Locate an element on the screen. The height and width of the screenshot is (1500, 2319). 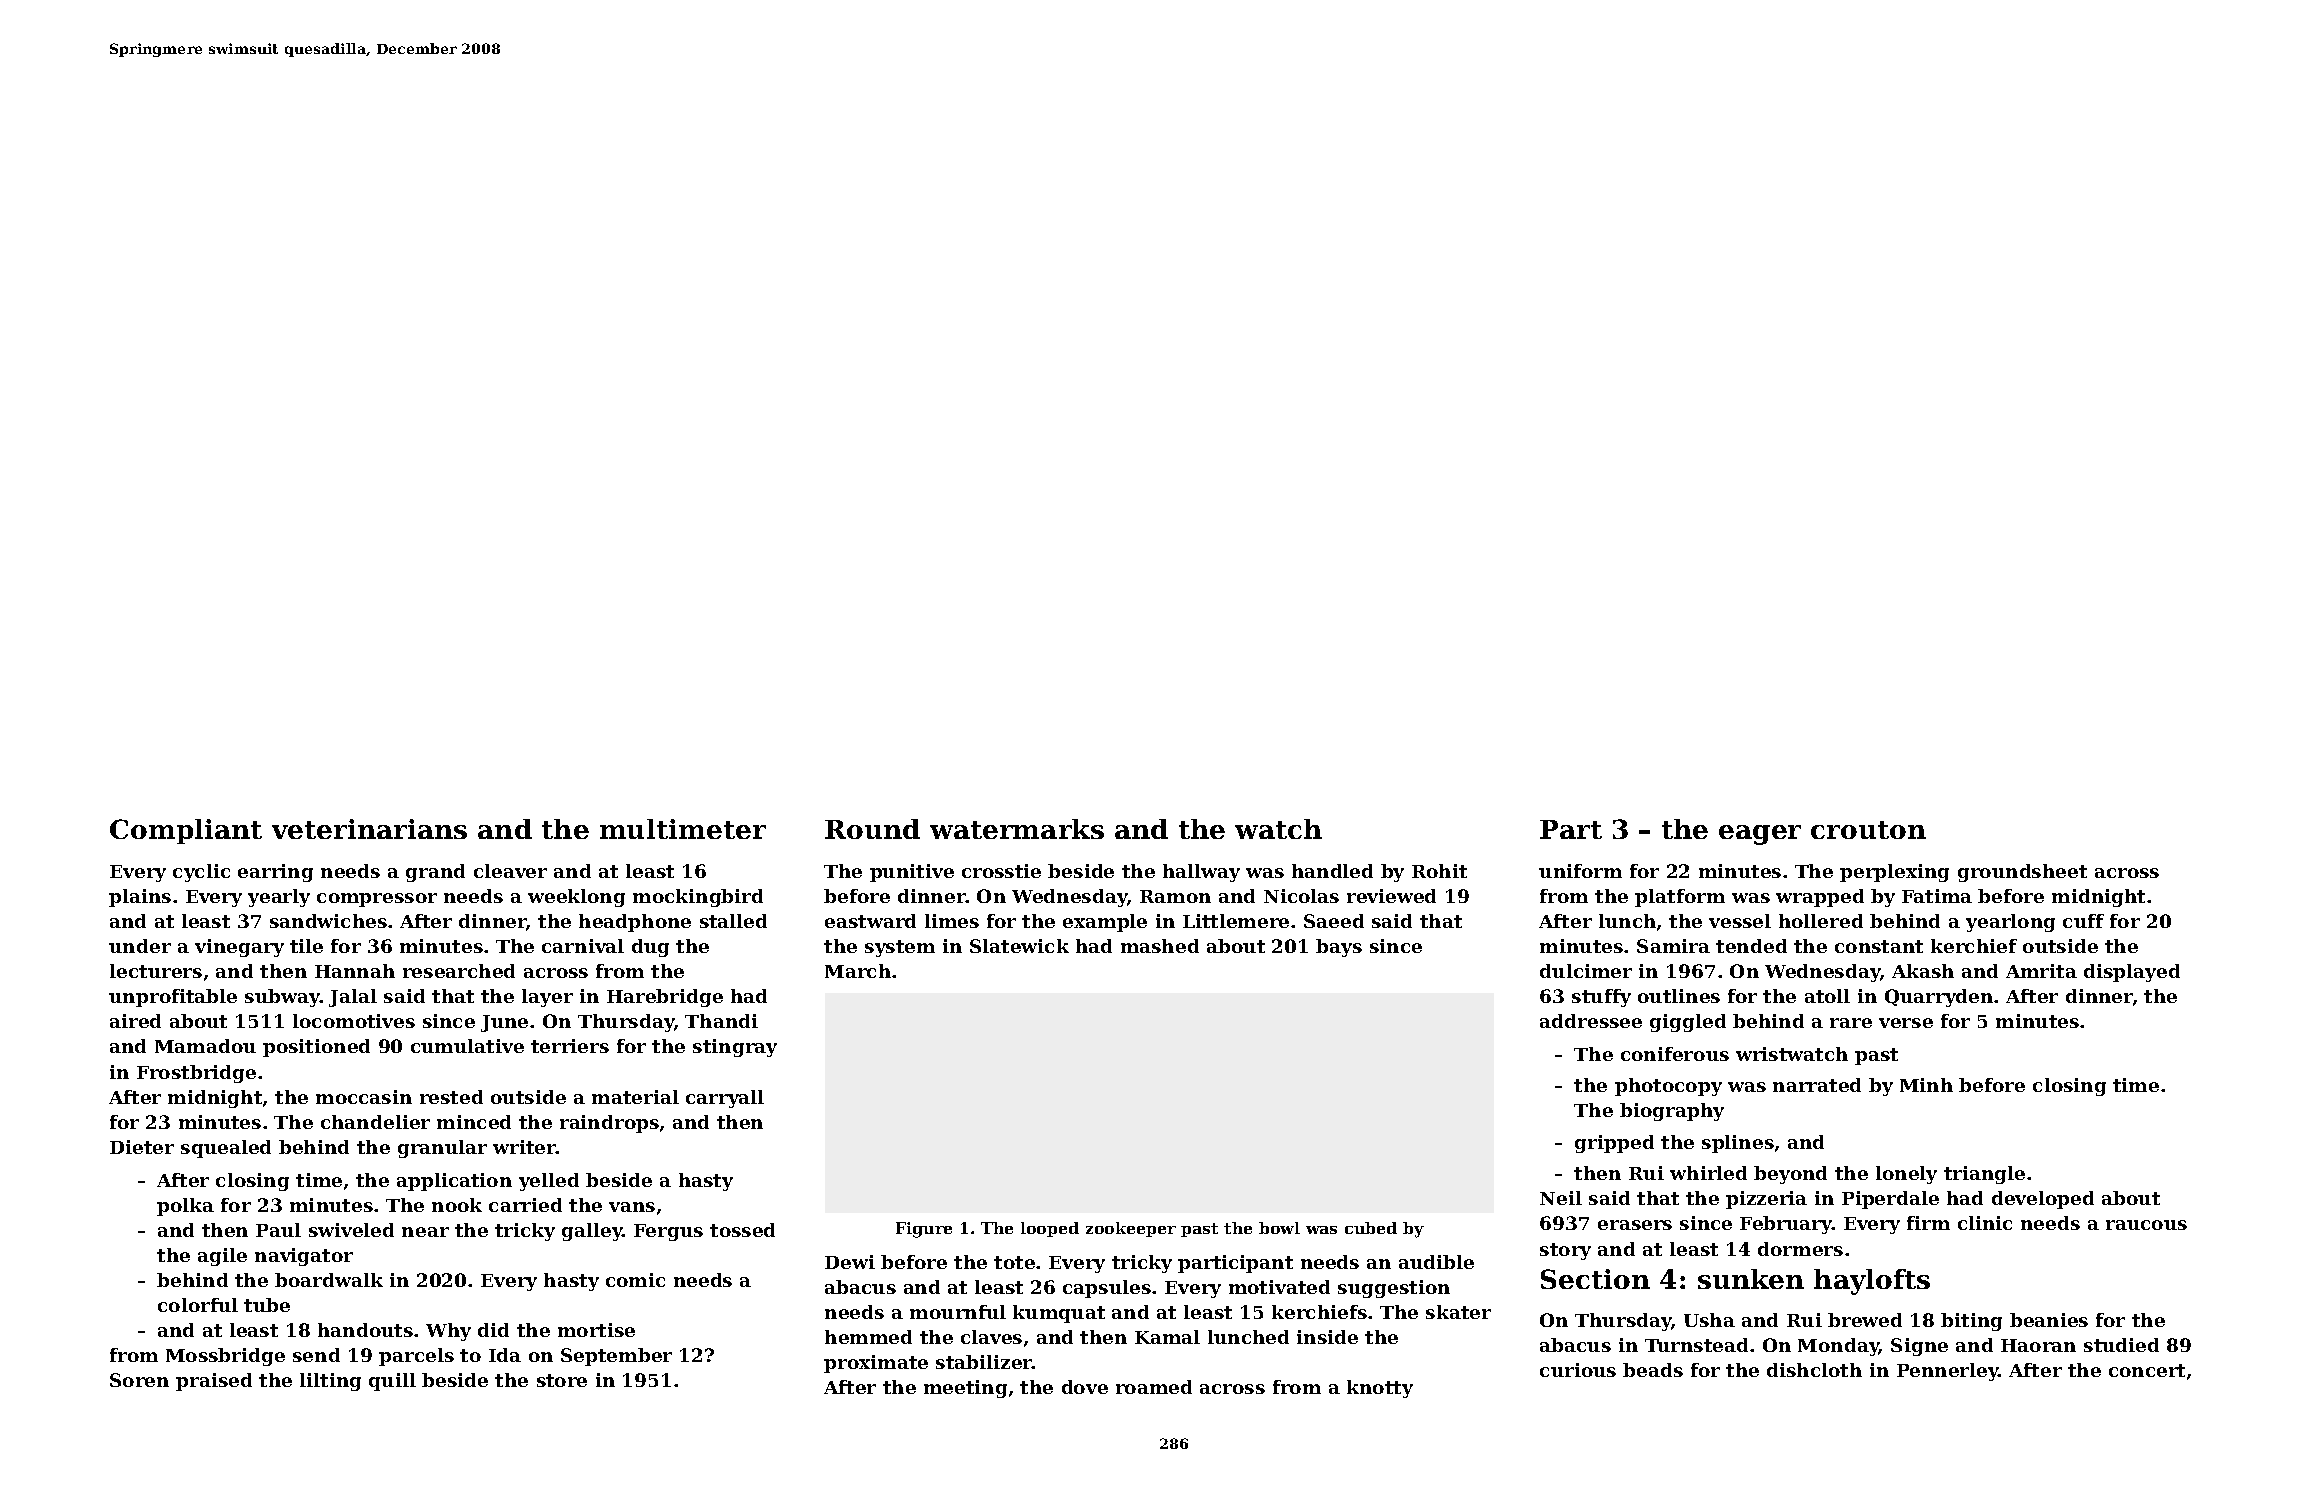
plains is located at coordinates (140, 898).
